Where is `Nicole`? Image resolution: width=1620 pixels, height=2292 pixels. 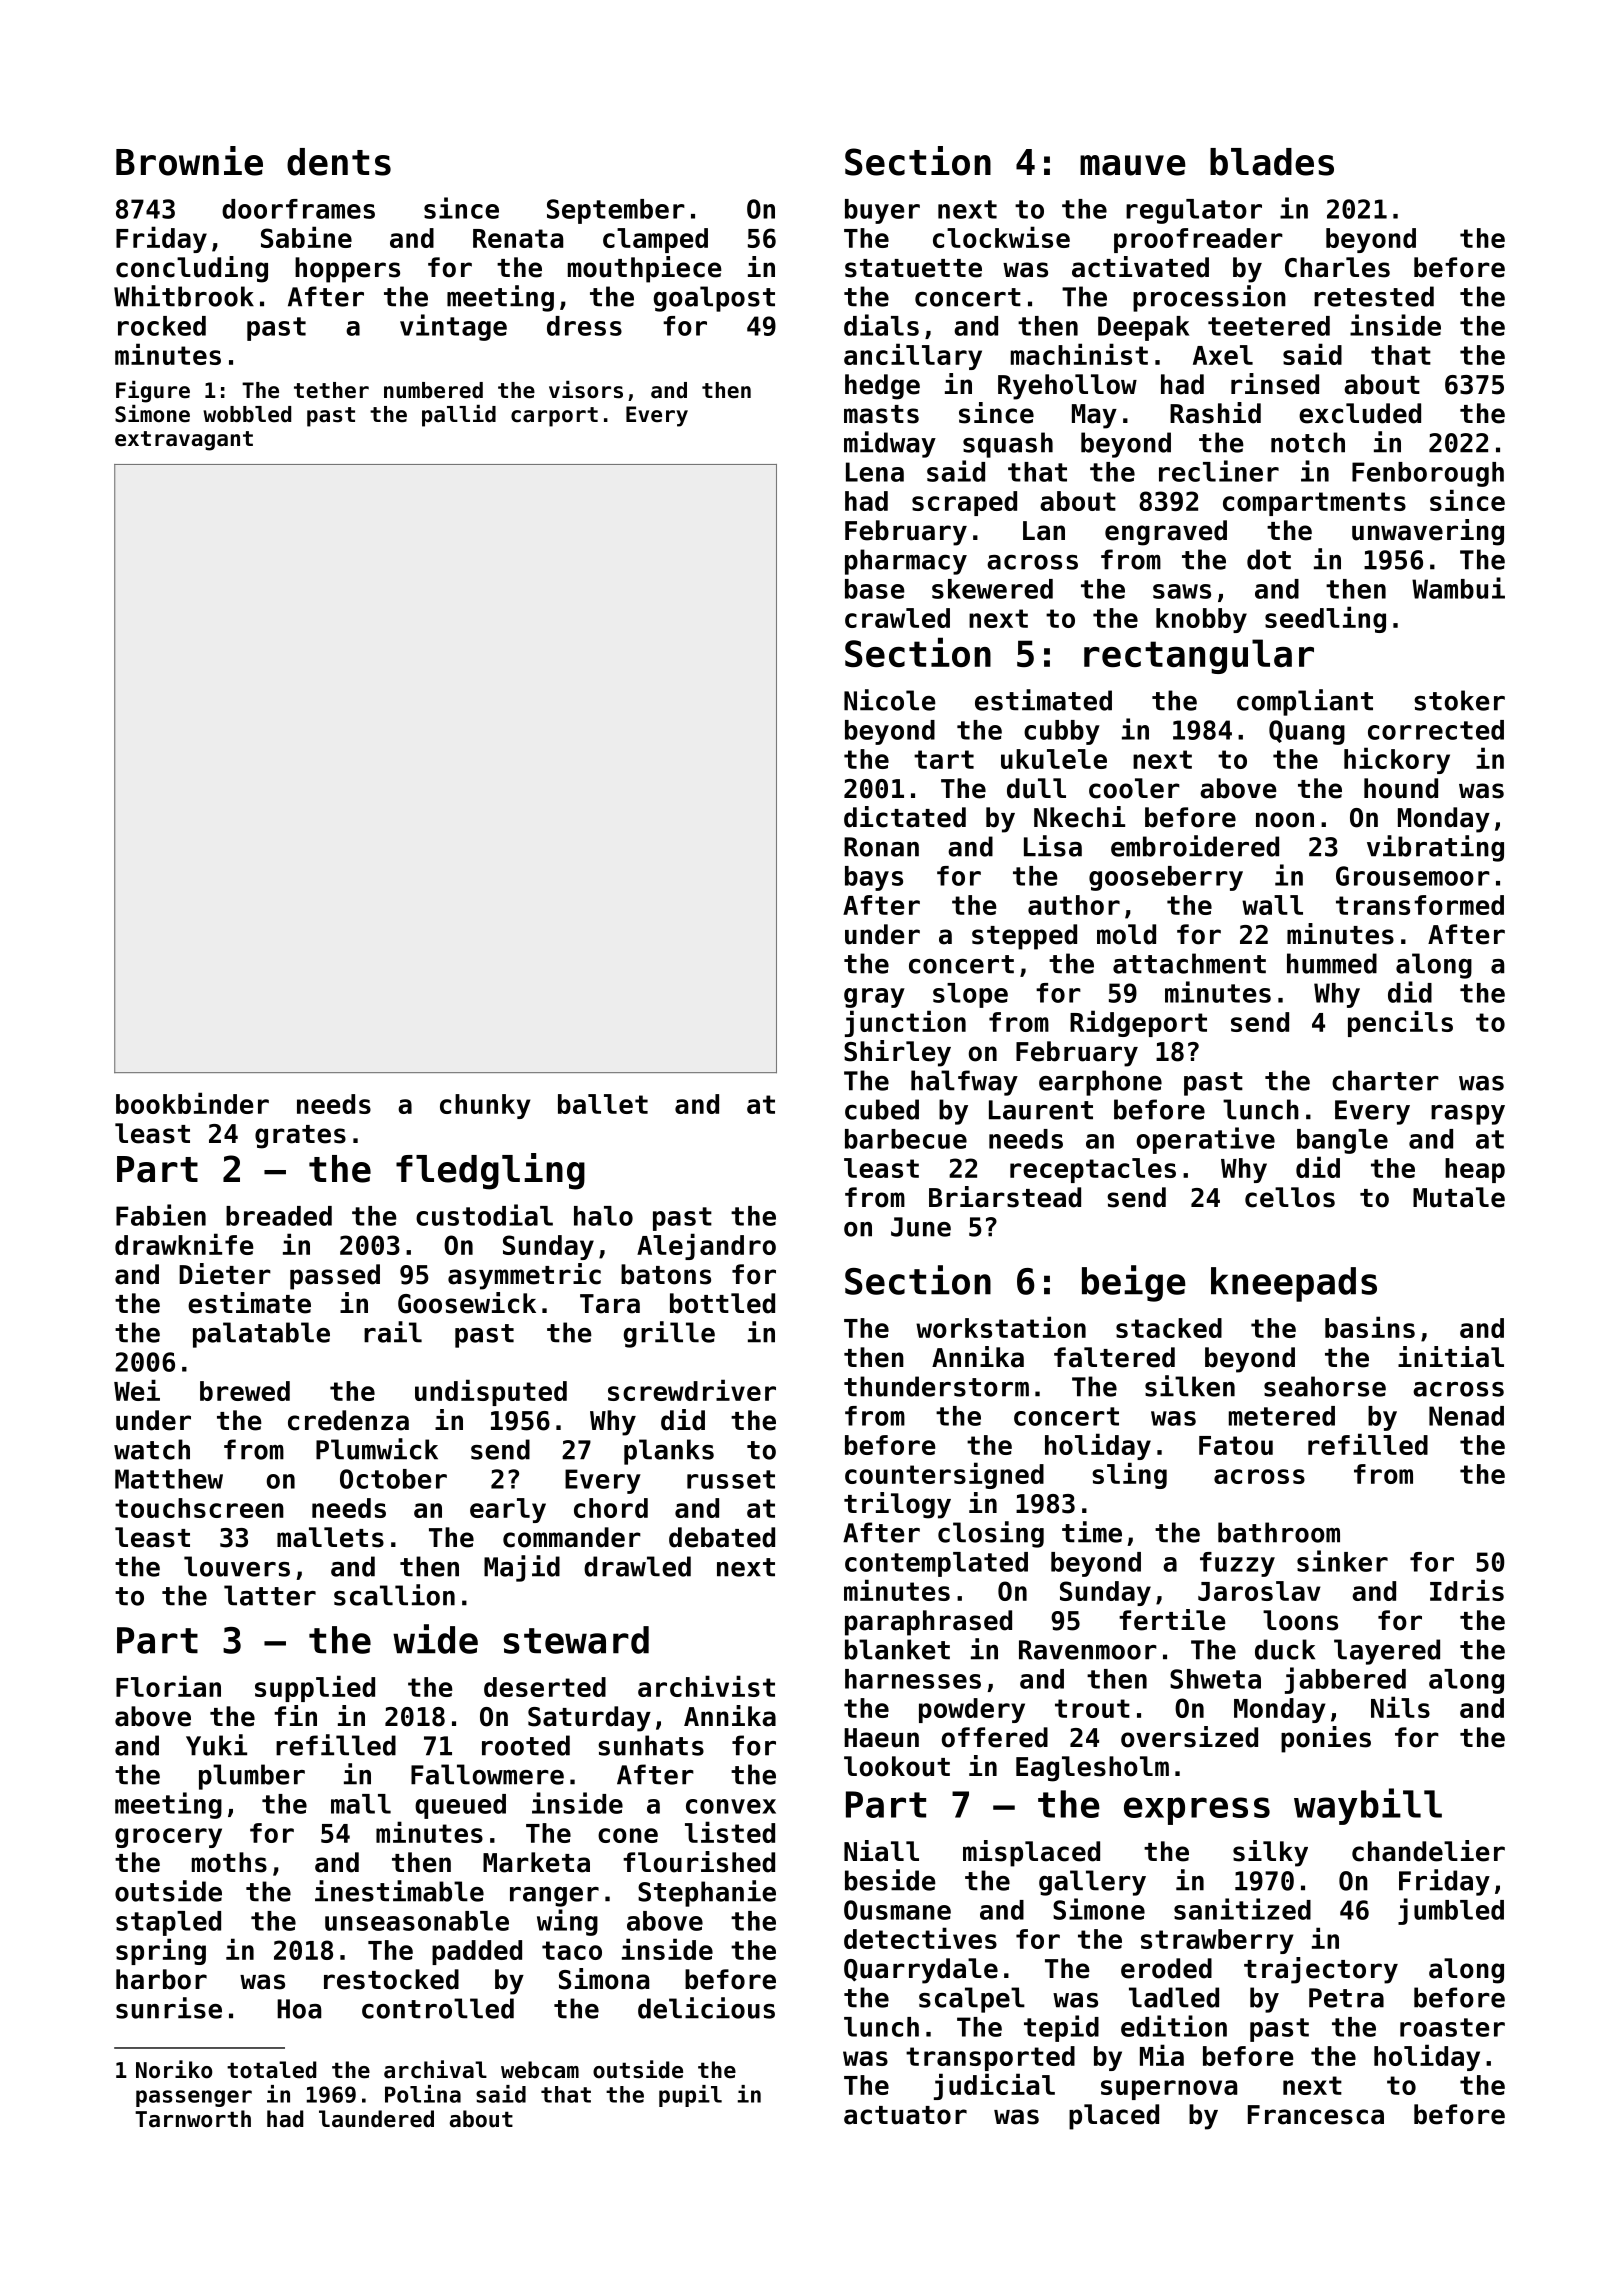 Nicole is located at coordinates (890, 700).
